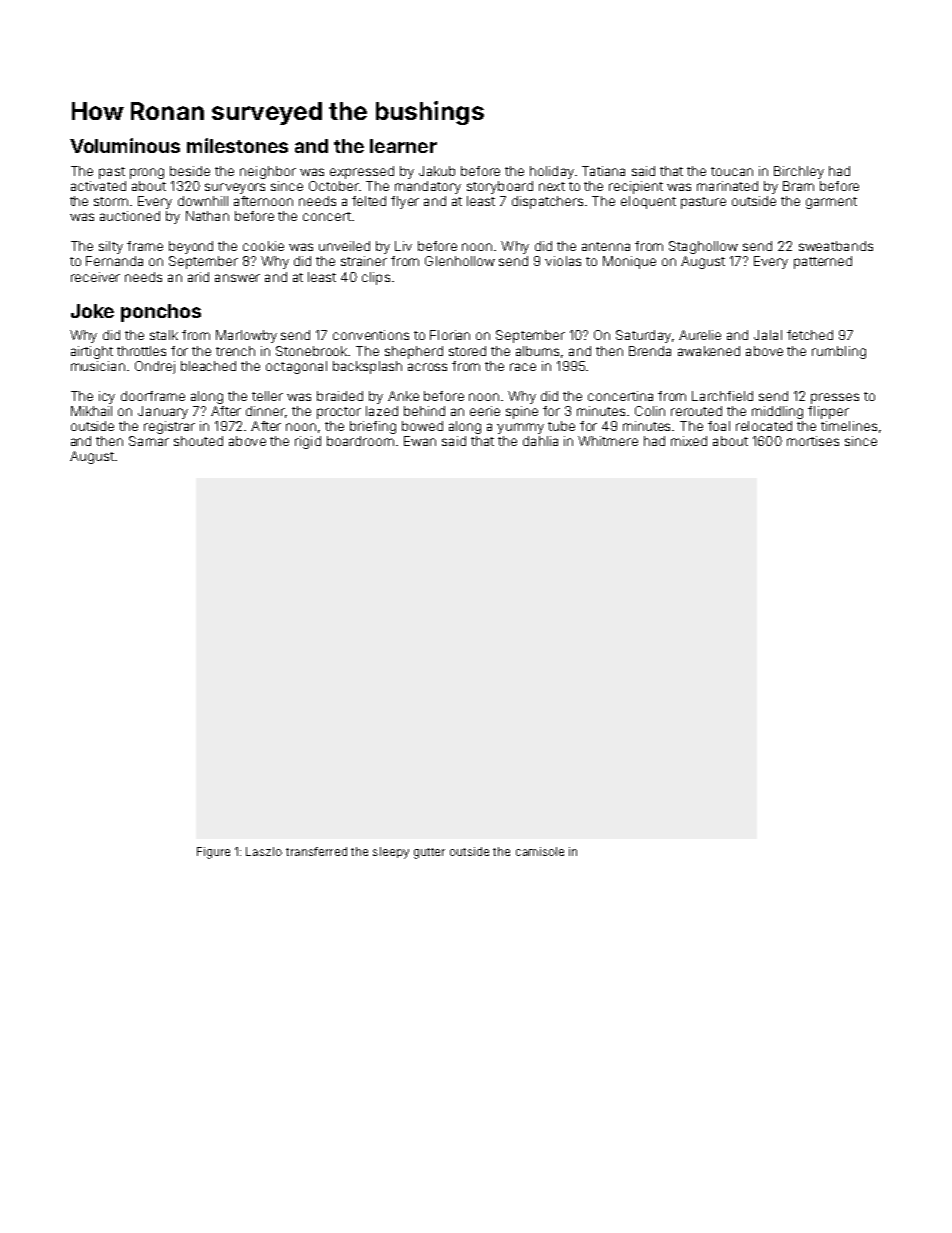 This screenshot has width=952, height=1233. I want to click on timelines, so click(849, 426).
